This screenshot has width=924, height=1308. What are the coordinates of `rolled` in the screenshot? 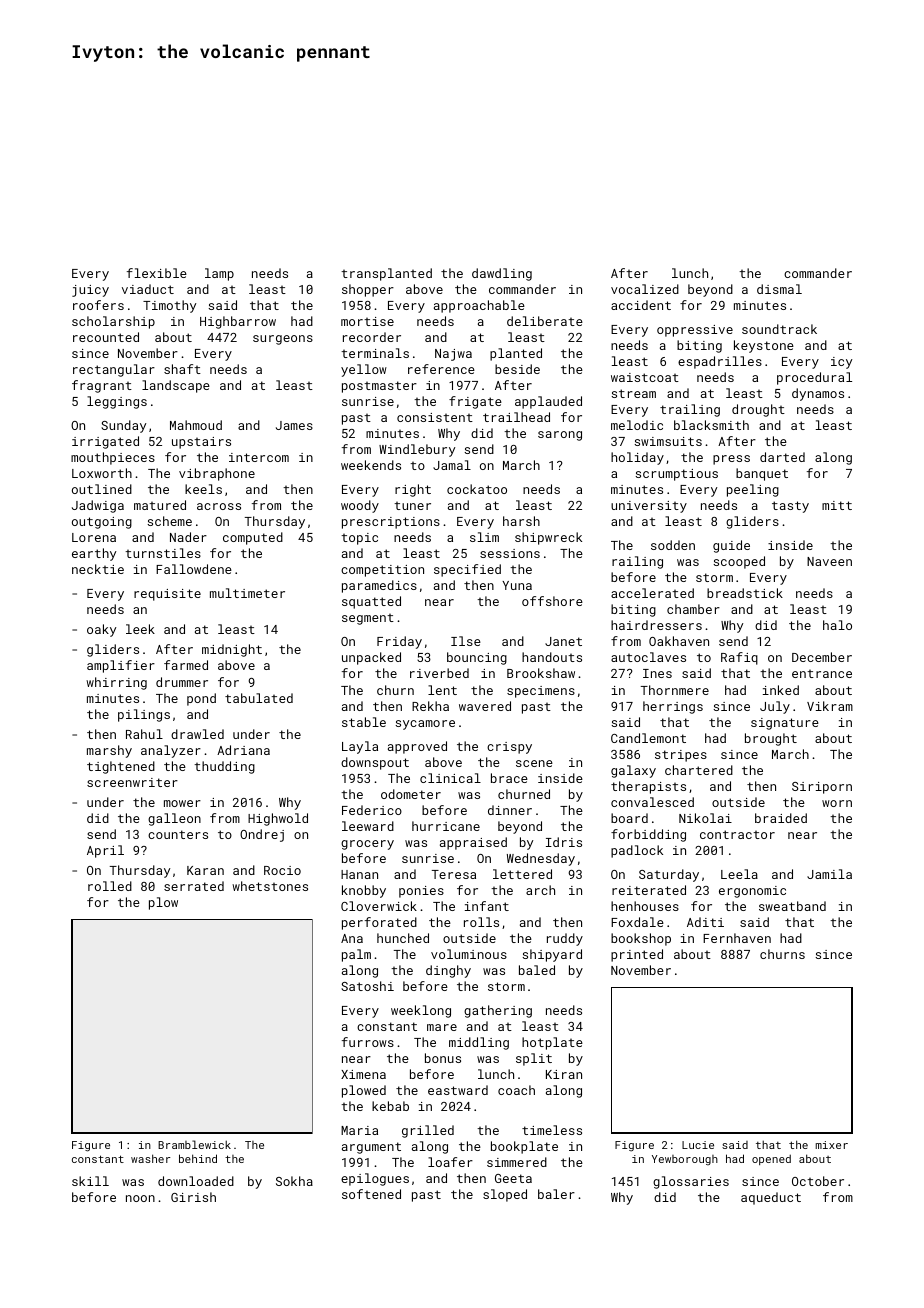 It's located at (110, 886).
